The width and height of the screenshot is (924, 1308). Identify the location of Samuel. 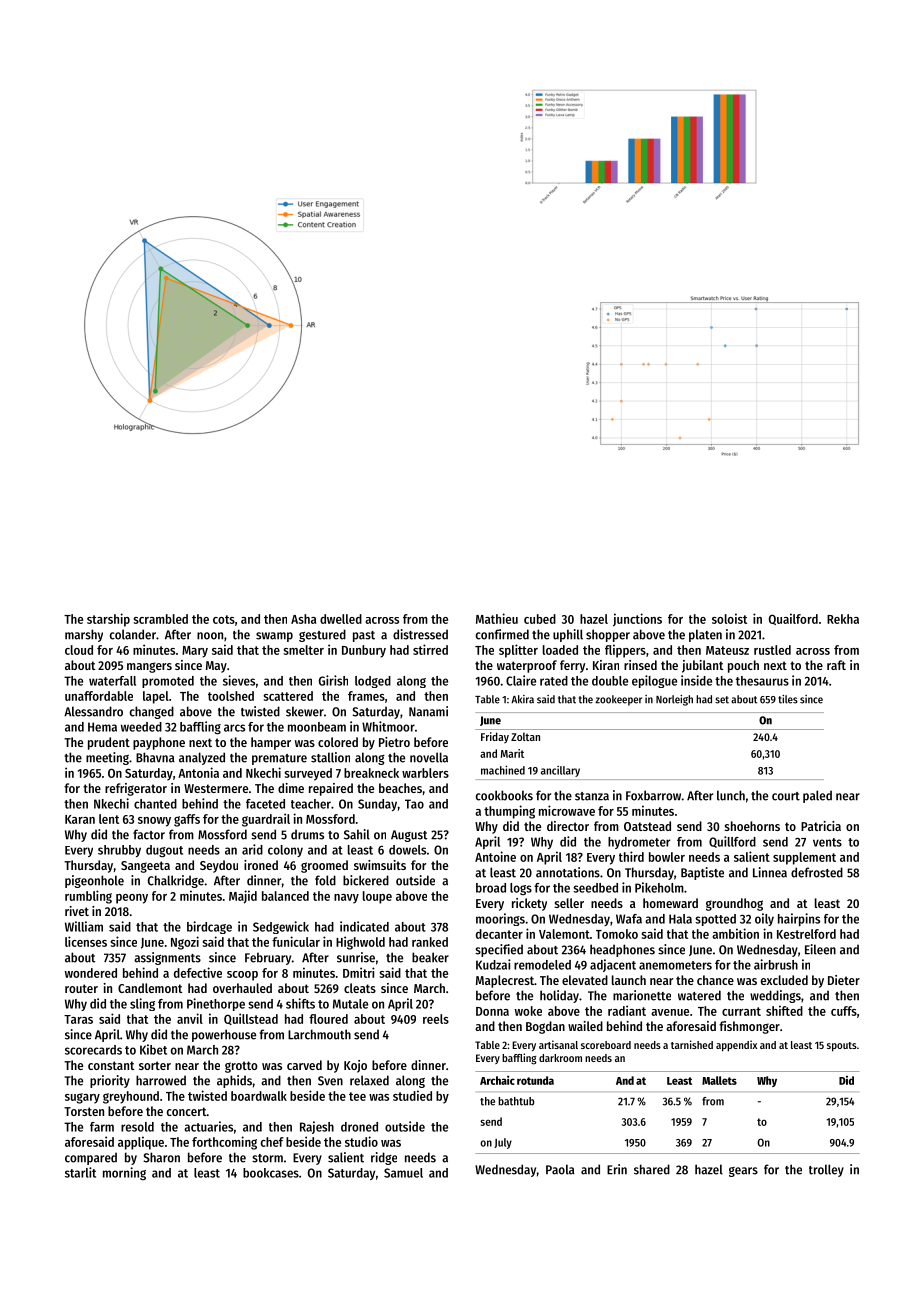
(403, 1173).
